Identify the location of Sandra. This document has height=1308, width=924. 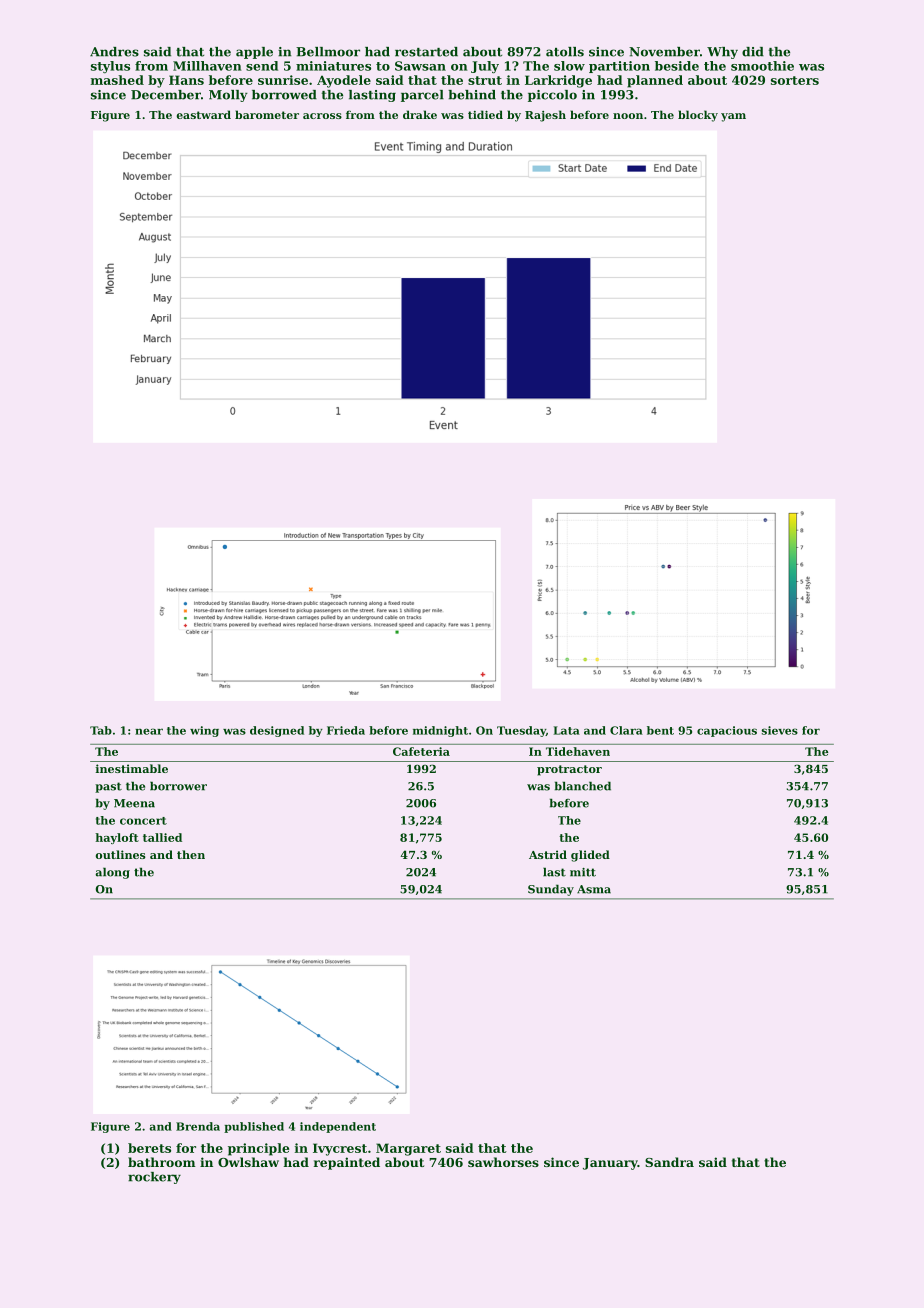
(669, 1162).
